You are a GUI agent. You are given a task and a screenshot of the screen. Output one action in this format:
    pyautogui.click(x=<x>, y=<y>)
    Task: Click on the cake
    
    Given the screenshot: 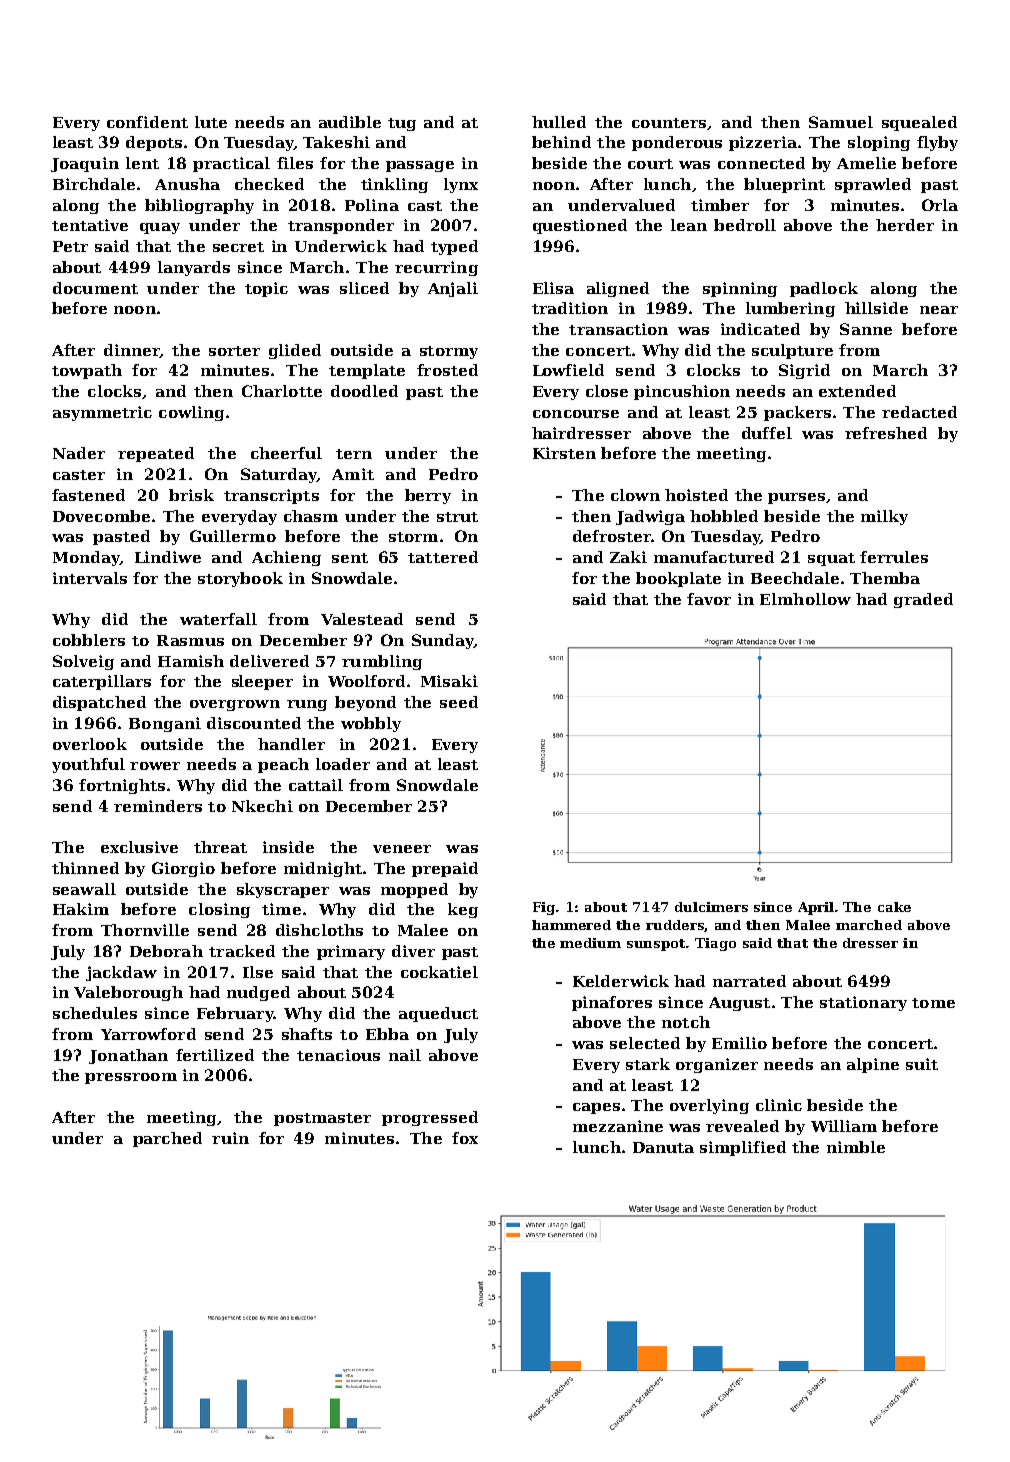 What is the action you would take?
    pyautogui.click(x=894, y=907)
